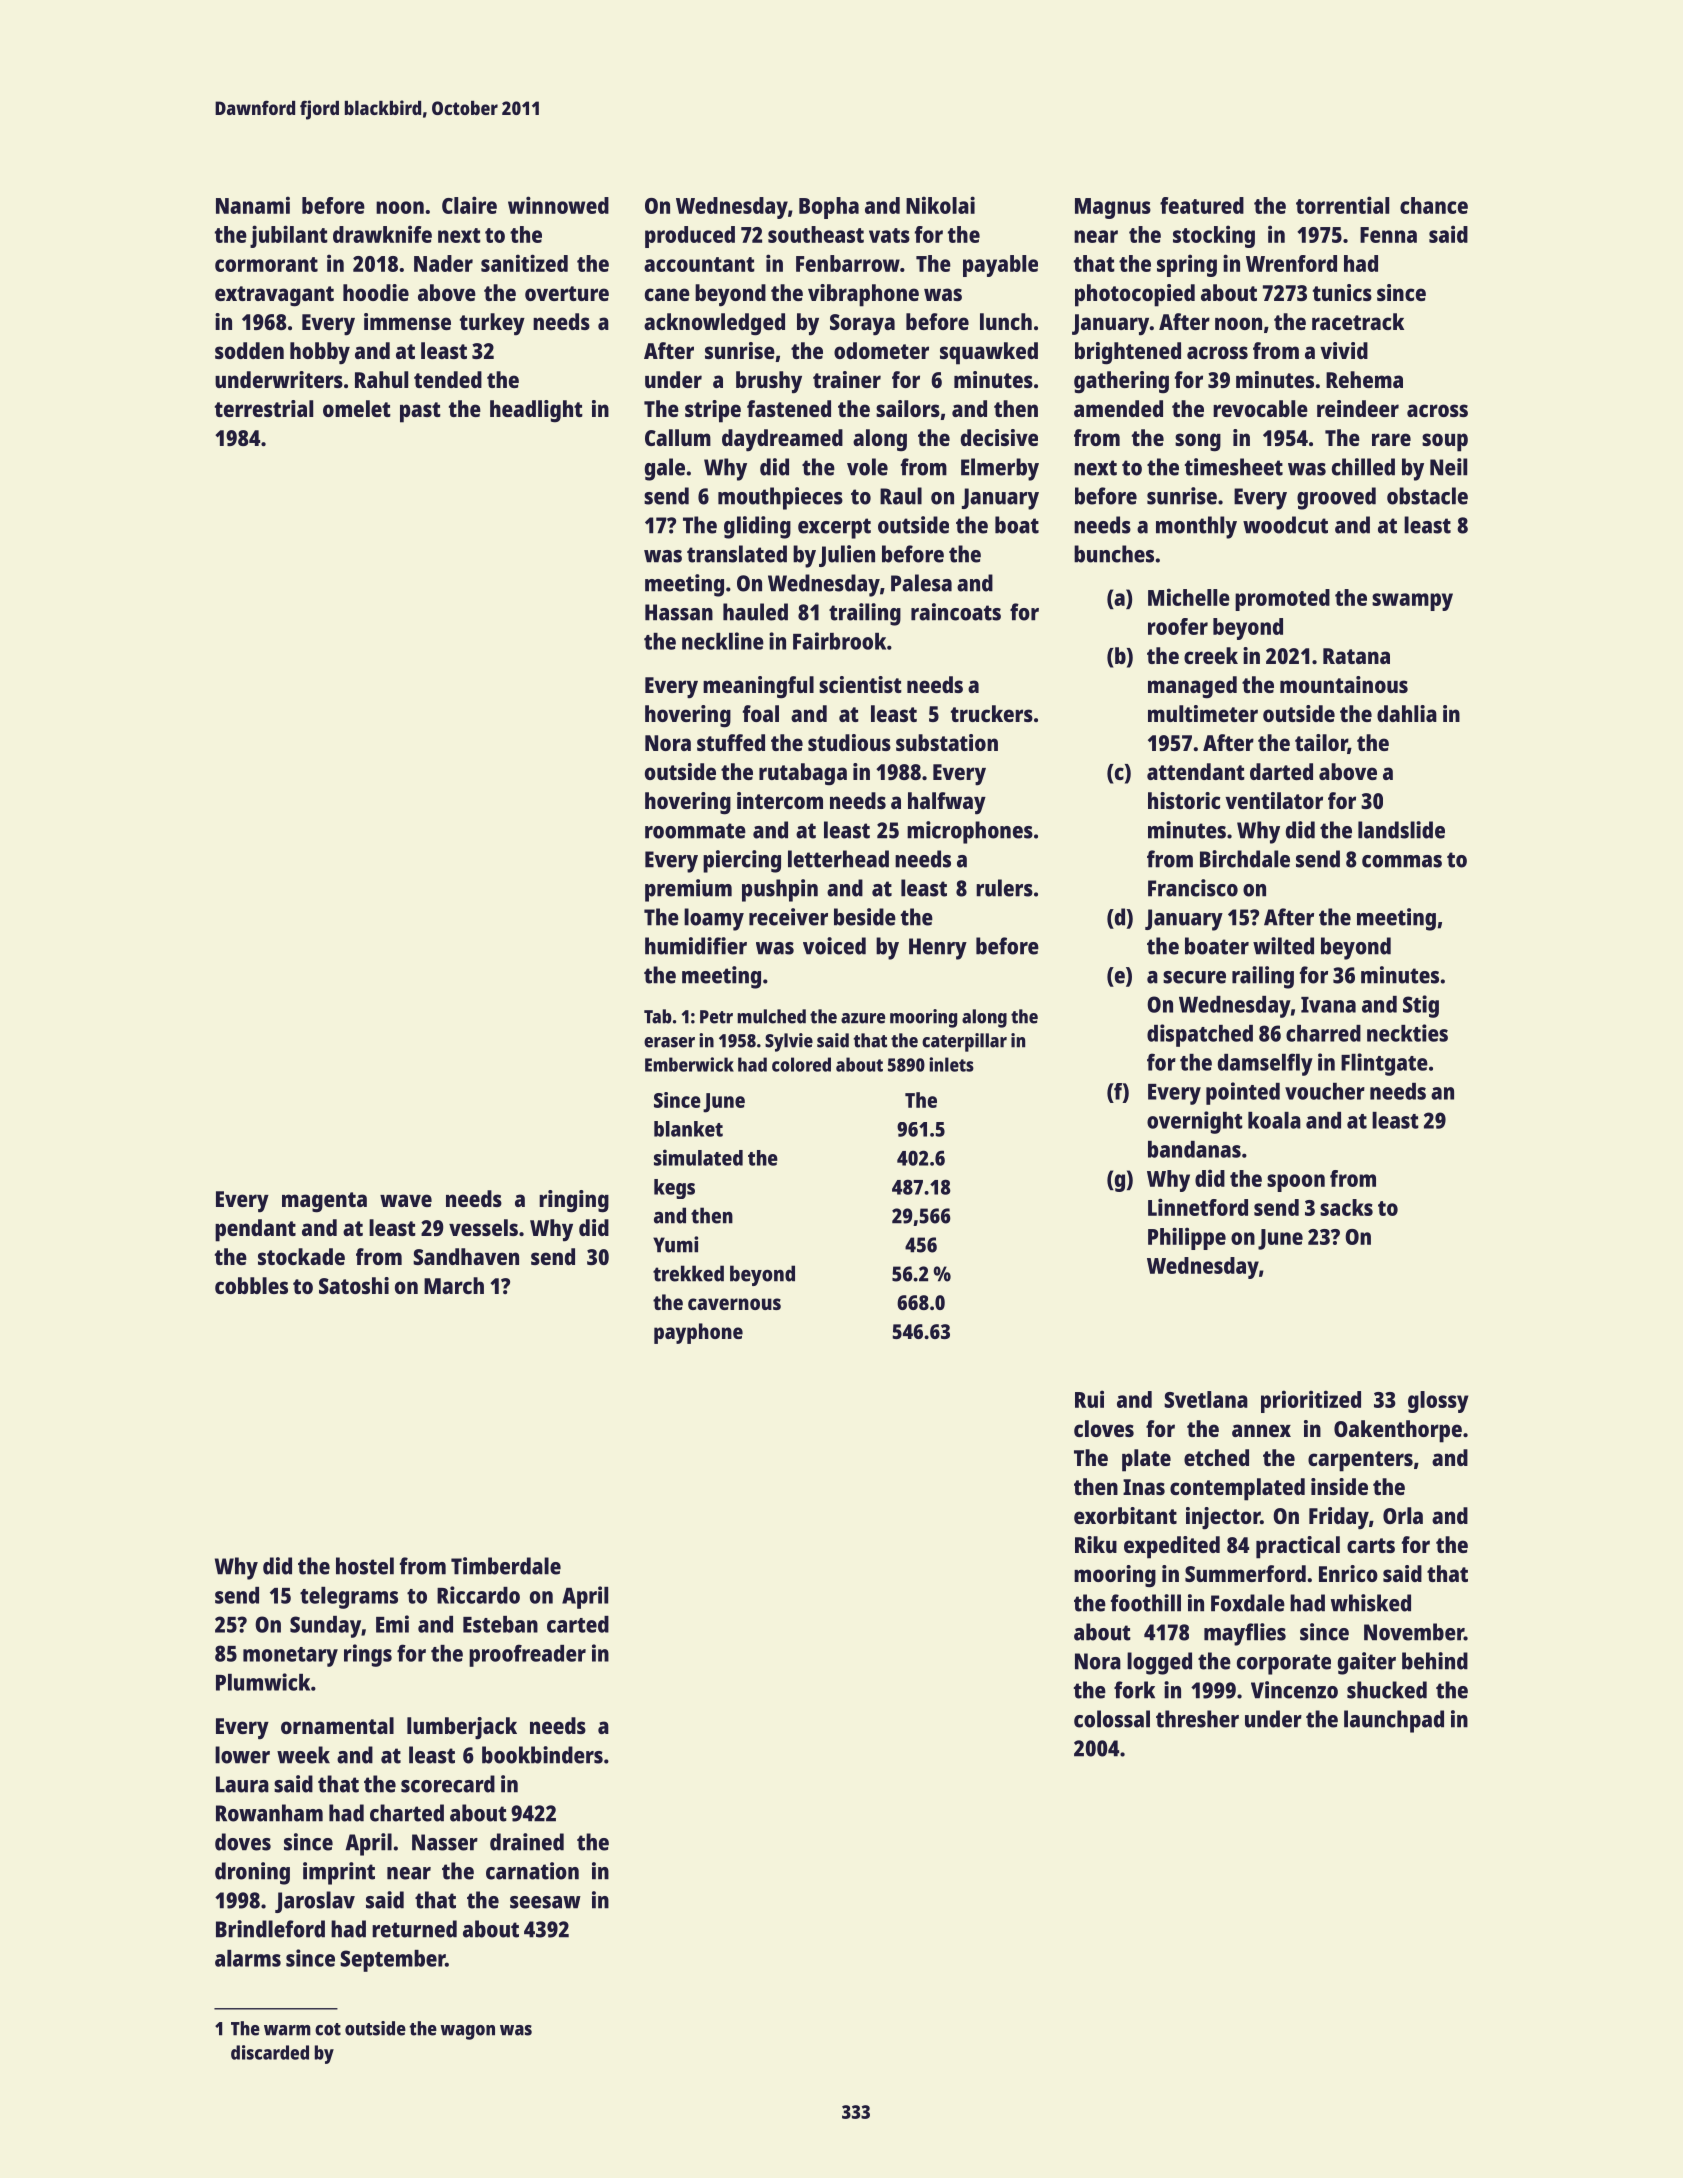 This image has width=1683, height=2178. Describe the element at coordinates (679, 612) in the image. I see `Hassan` at that location.
